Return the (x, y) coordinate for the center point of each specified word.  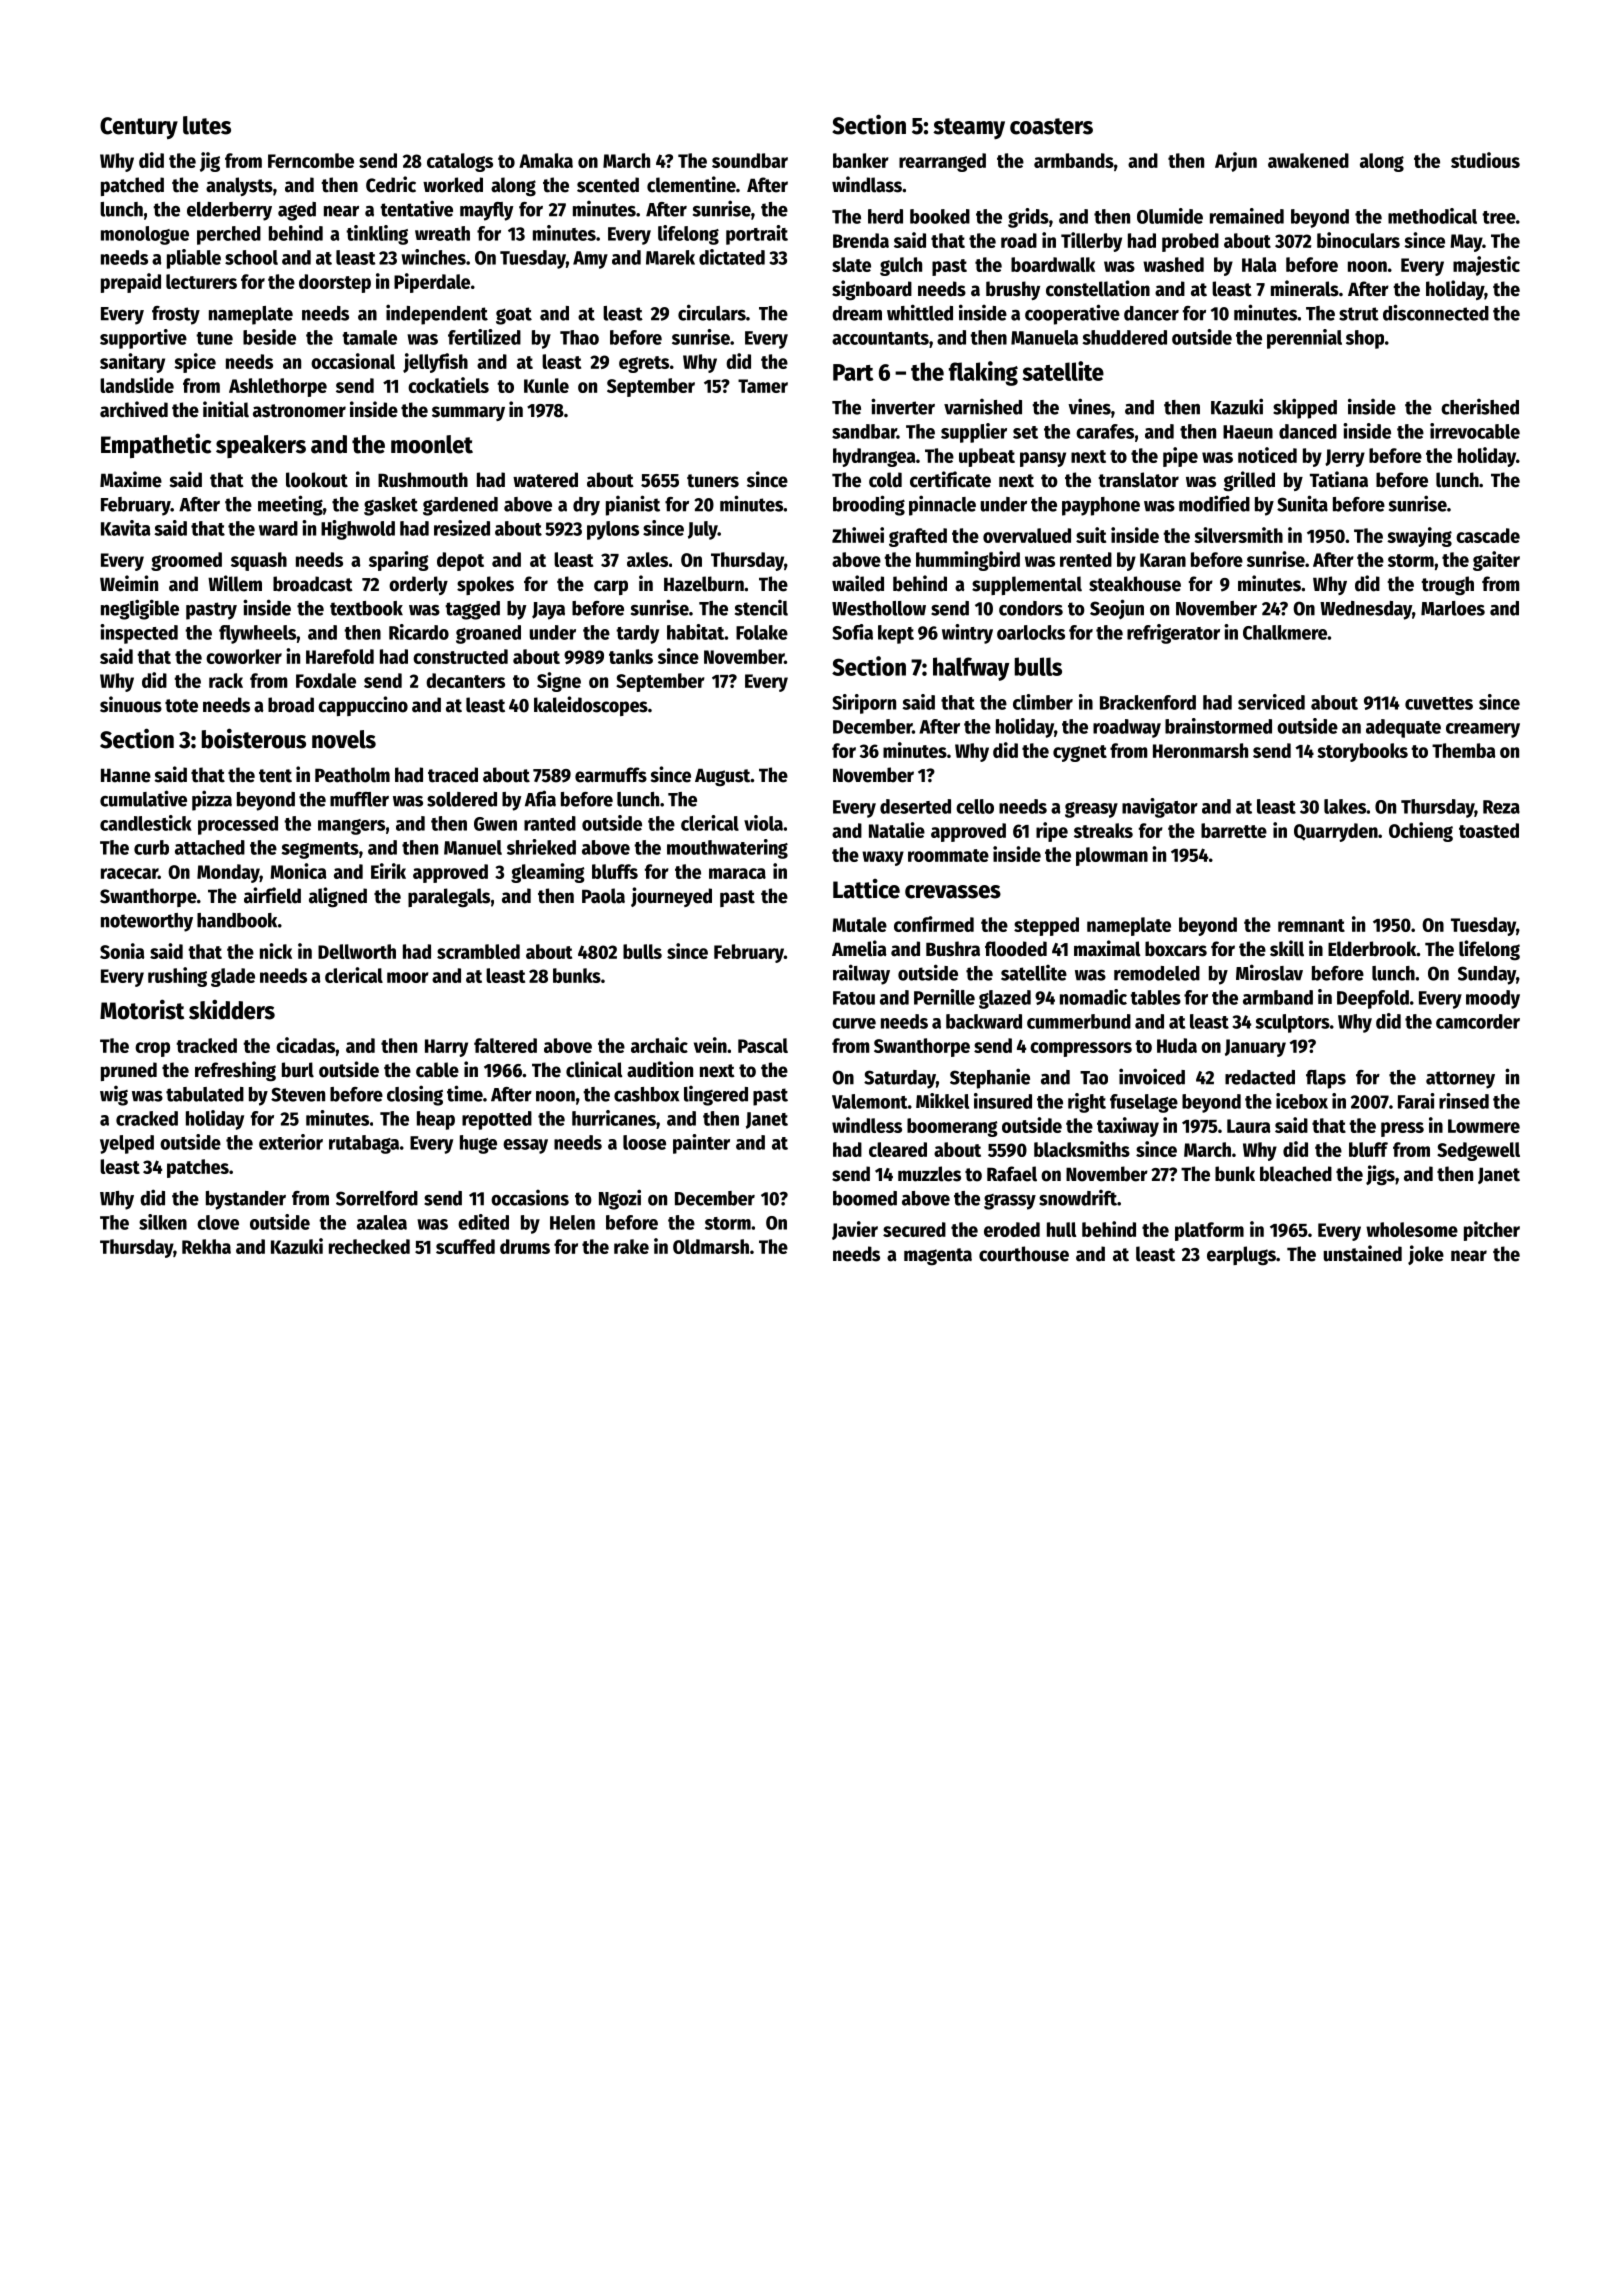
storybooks (1362, 752)
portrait (757, 235)
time (465, 1093)
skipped (1305, 408)
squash (259, 561)
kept (896, 634)
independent (437, 314)
